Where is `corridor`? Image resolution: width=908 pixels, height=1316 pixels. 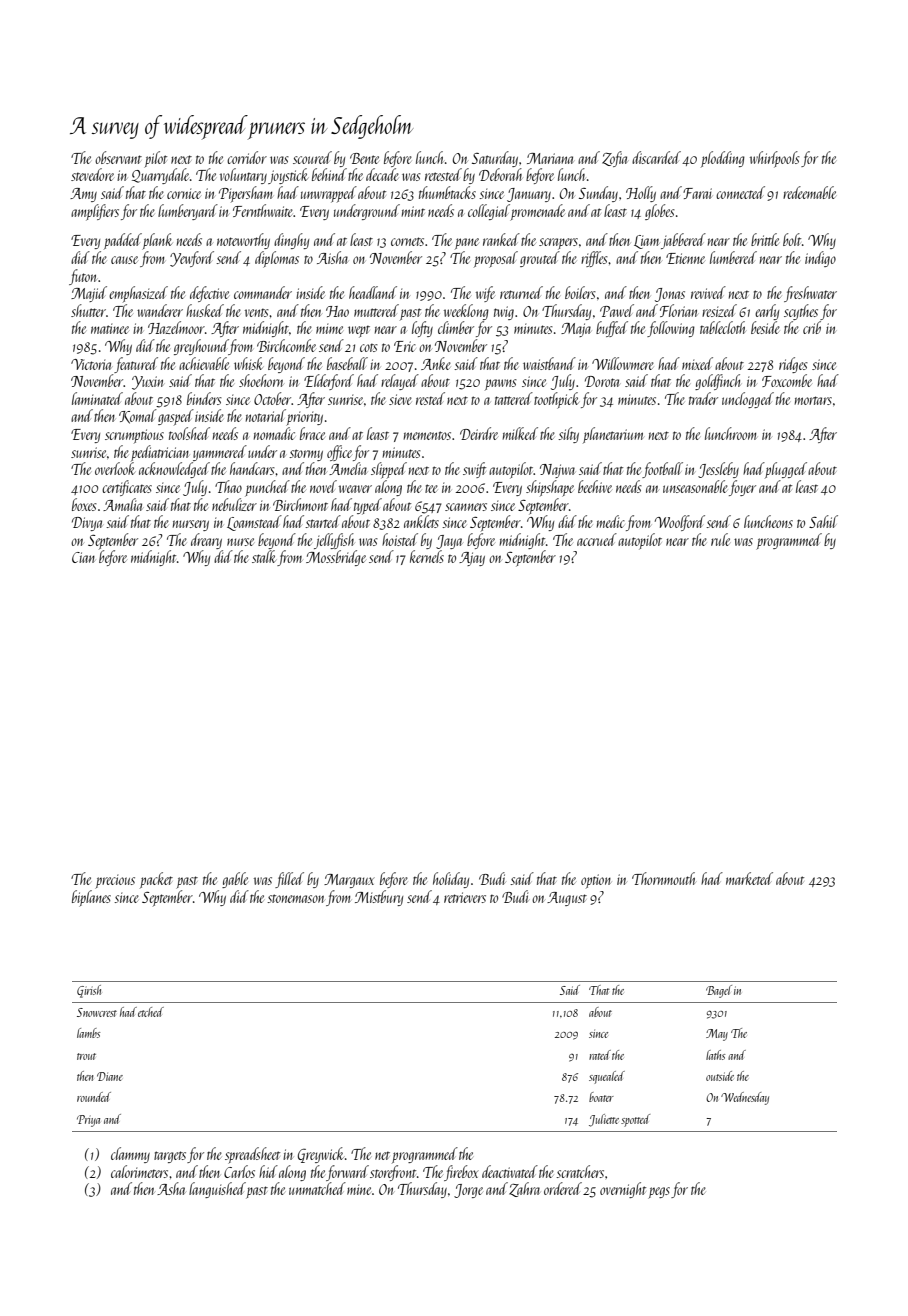
corridor is located at coordinates (247, 157).
